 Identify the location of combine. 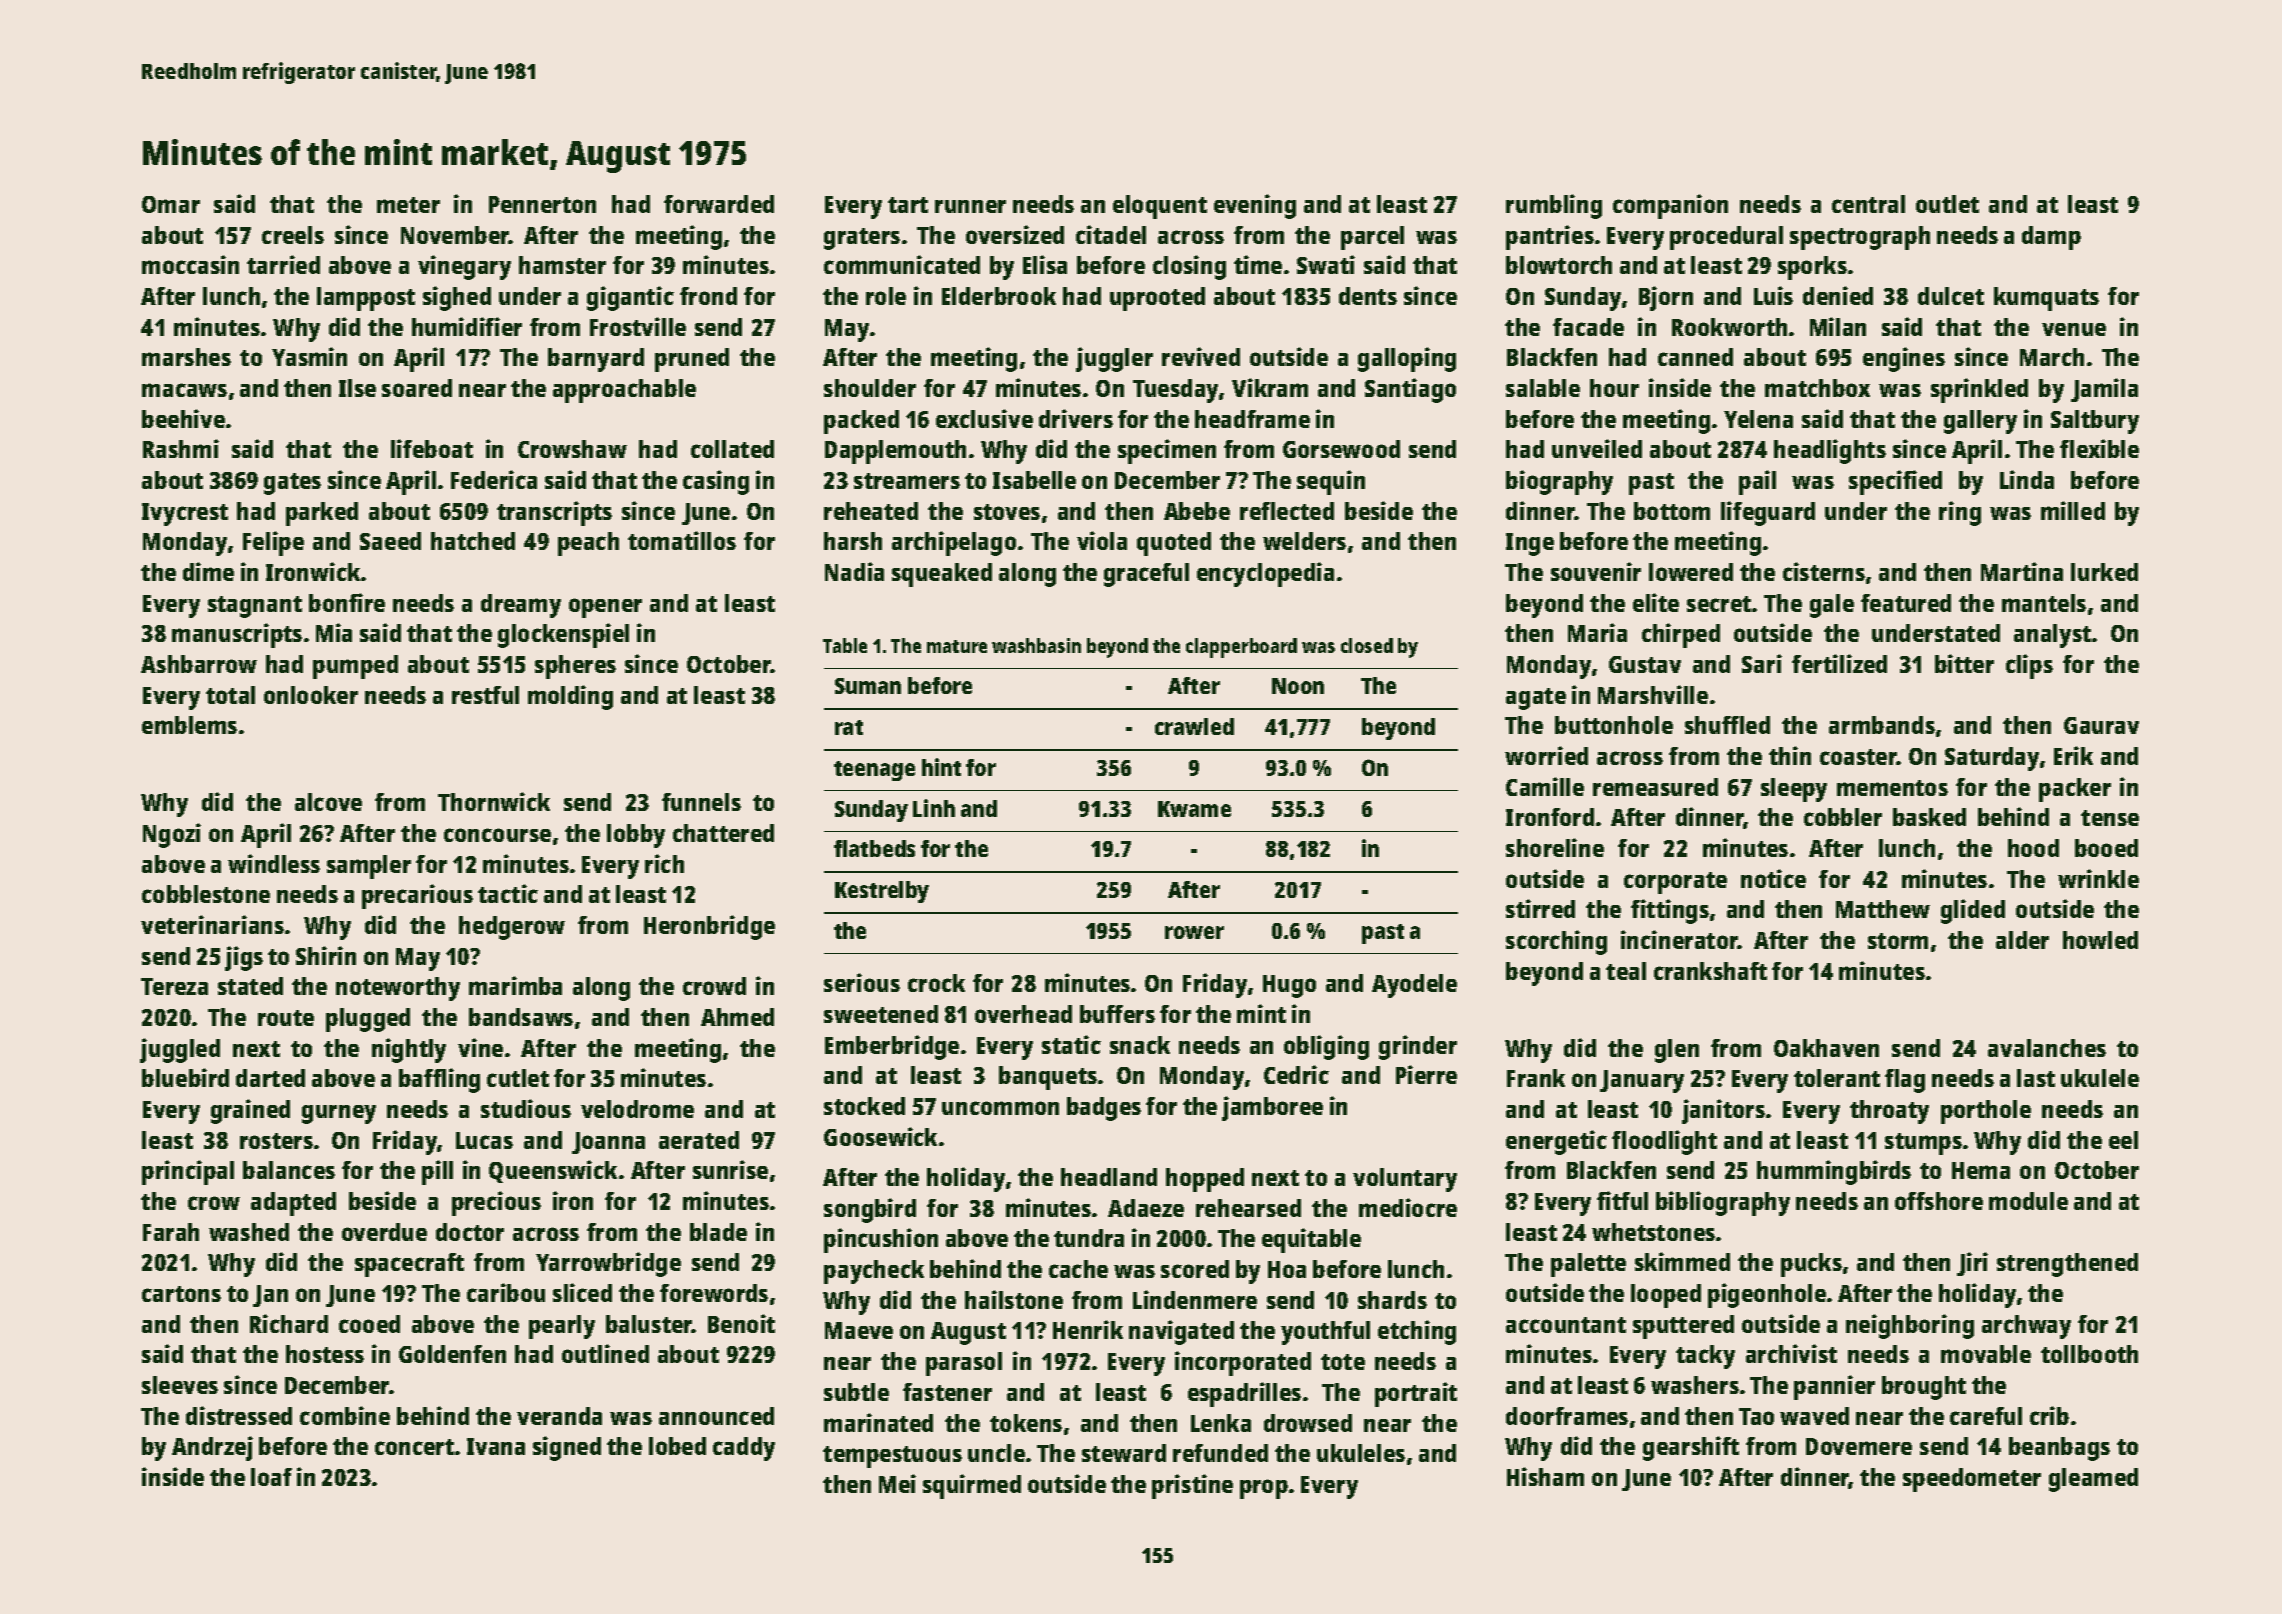
(345, 1415).
